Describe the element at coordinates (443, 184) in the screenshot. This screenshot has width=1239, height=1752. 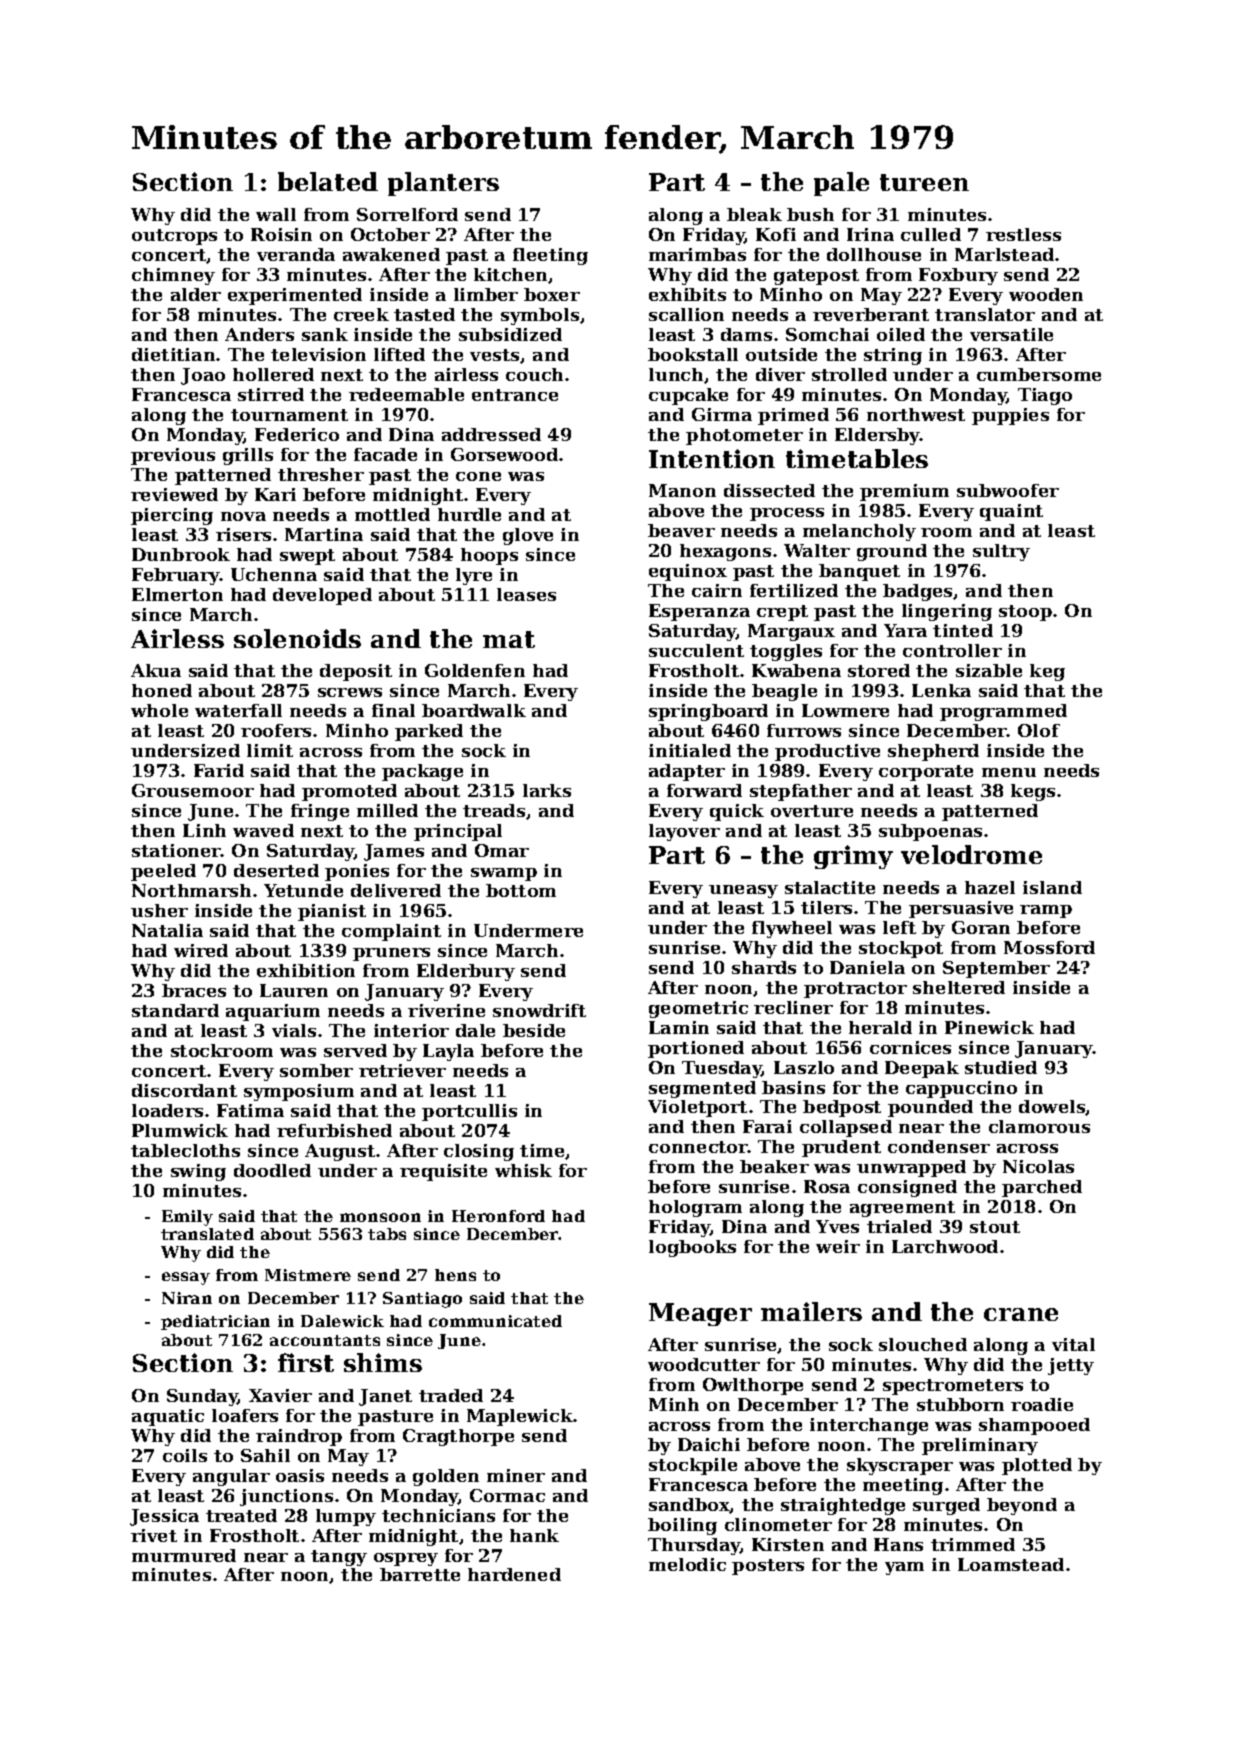
I see `planters` at that location.
